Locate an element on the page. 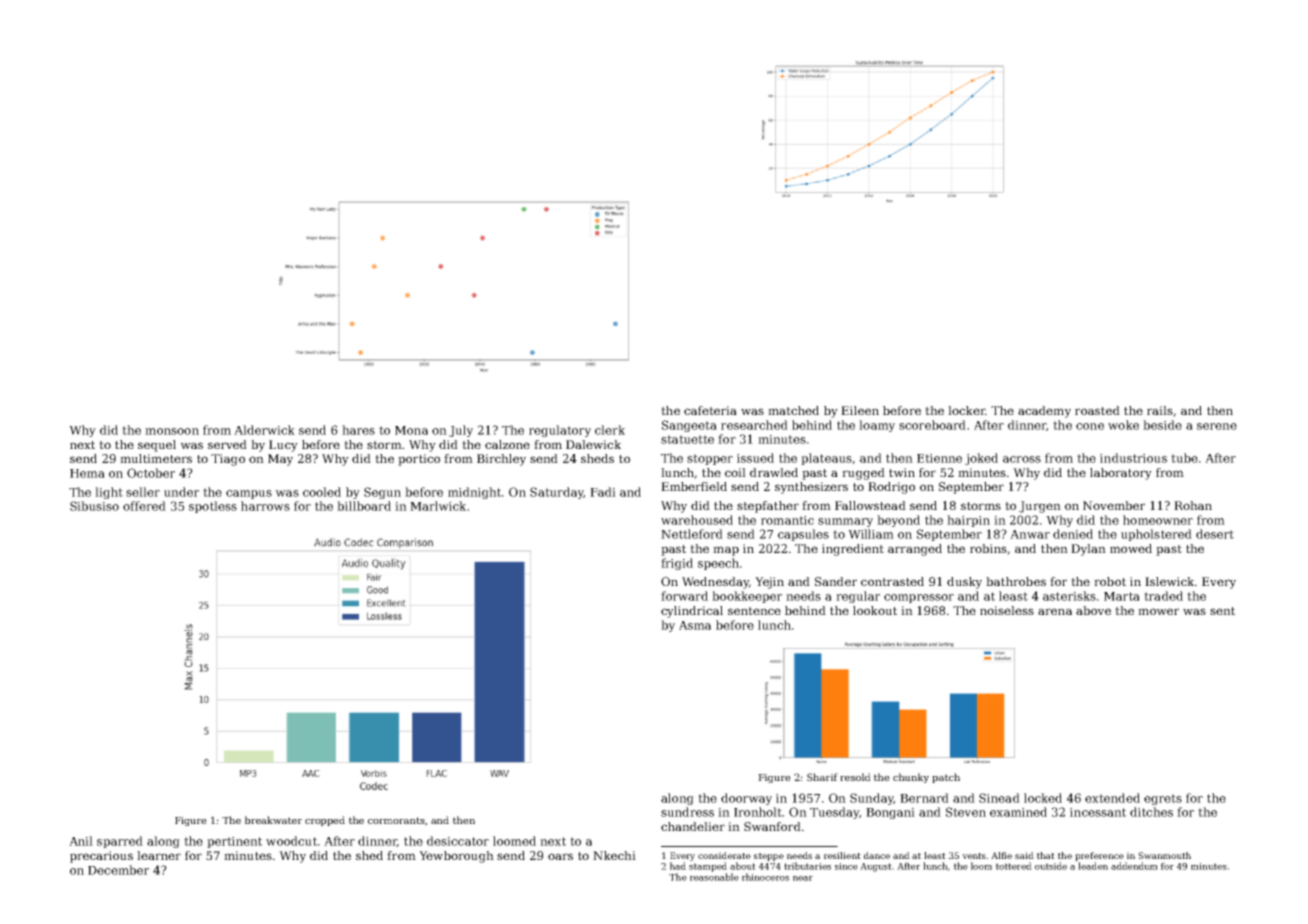  noiseless is located at coordinates (1007, 610).
